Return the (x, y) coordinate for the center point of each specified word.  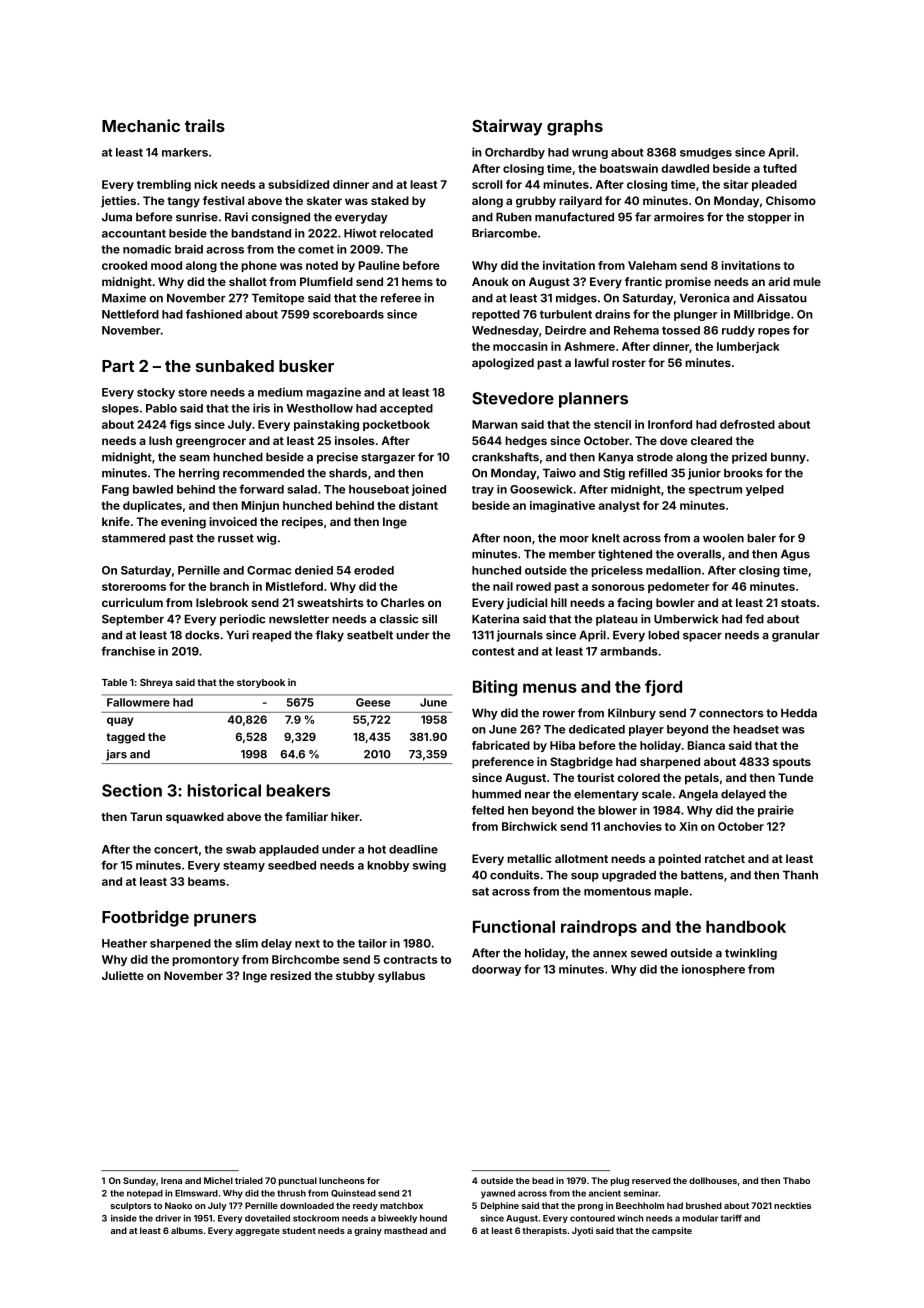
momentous (617, 891)
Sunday (139, 1181)
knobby (388, 866)
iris (261, 408)
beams (207, 881)
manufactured (574, 217)
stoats (798, 603)
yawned (498, 1194)
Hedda (799, 713)
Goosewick (541, 489)
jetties (118, 202)
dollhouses (713, 1180)
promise (688, 283)
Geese (373, 702)
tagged (125, 738)
